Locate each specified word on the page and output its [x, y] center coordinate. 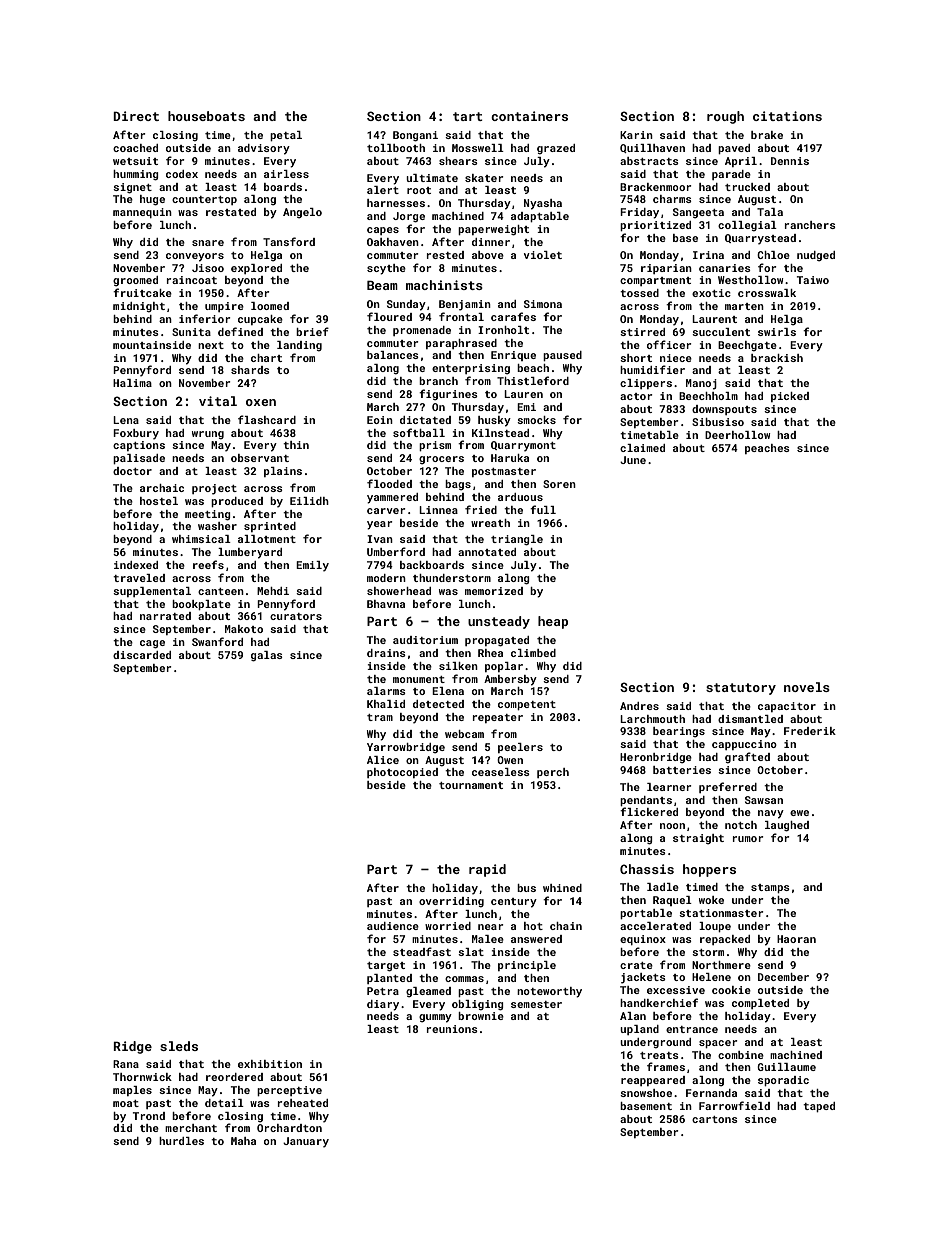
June [633, 460]
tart [468, 116]
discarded [142, 655]
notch [741, 825]
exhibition [270, 1064]
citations [787, 116]
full [543, 509]
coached [135, 148]
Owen [510, 760]
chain [566, 926]
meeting [208, 515]
